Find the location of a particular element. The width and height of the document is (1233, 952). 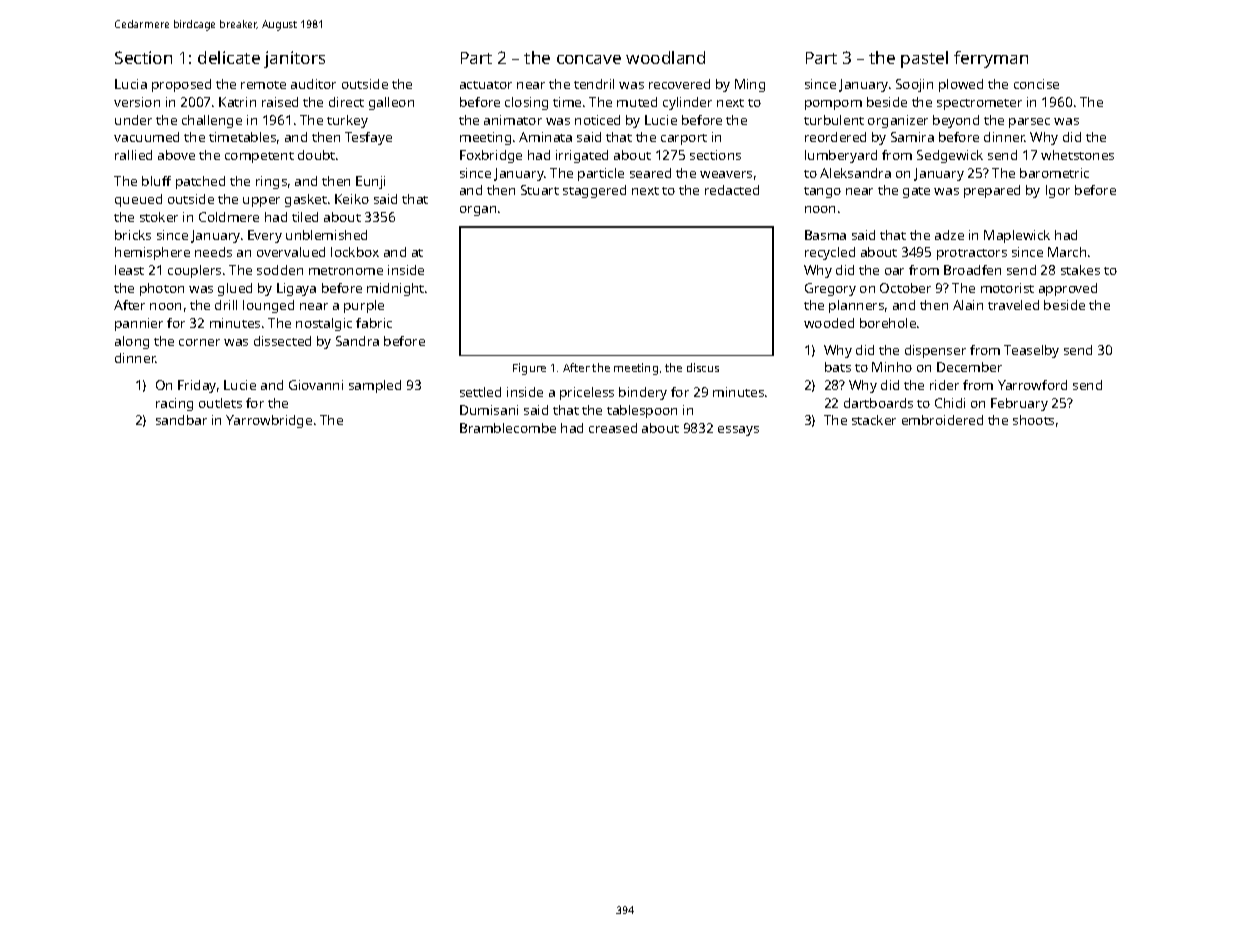

midnight is located at coordinates (395, 289).
